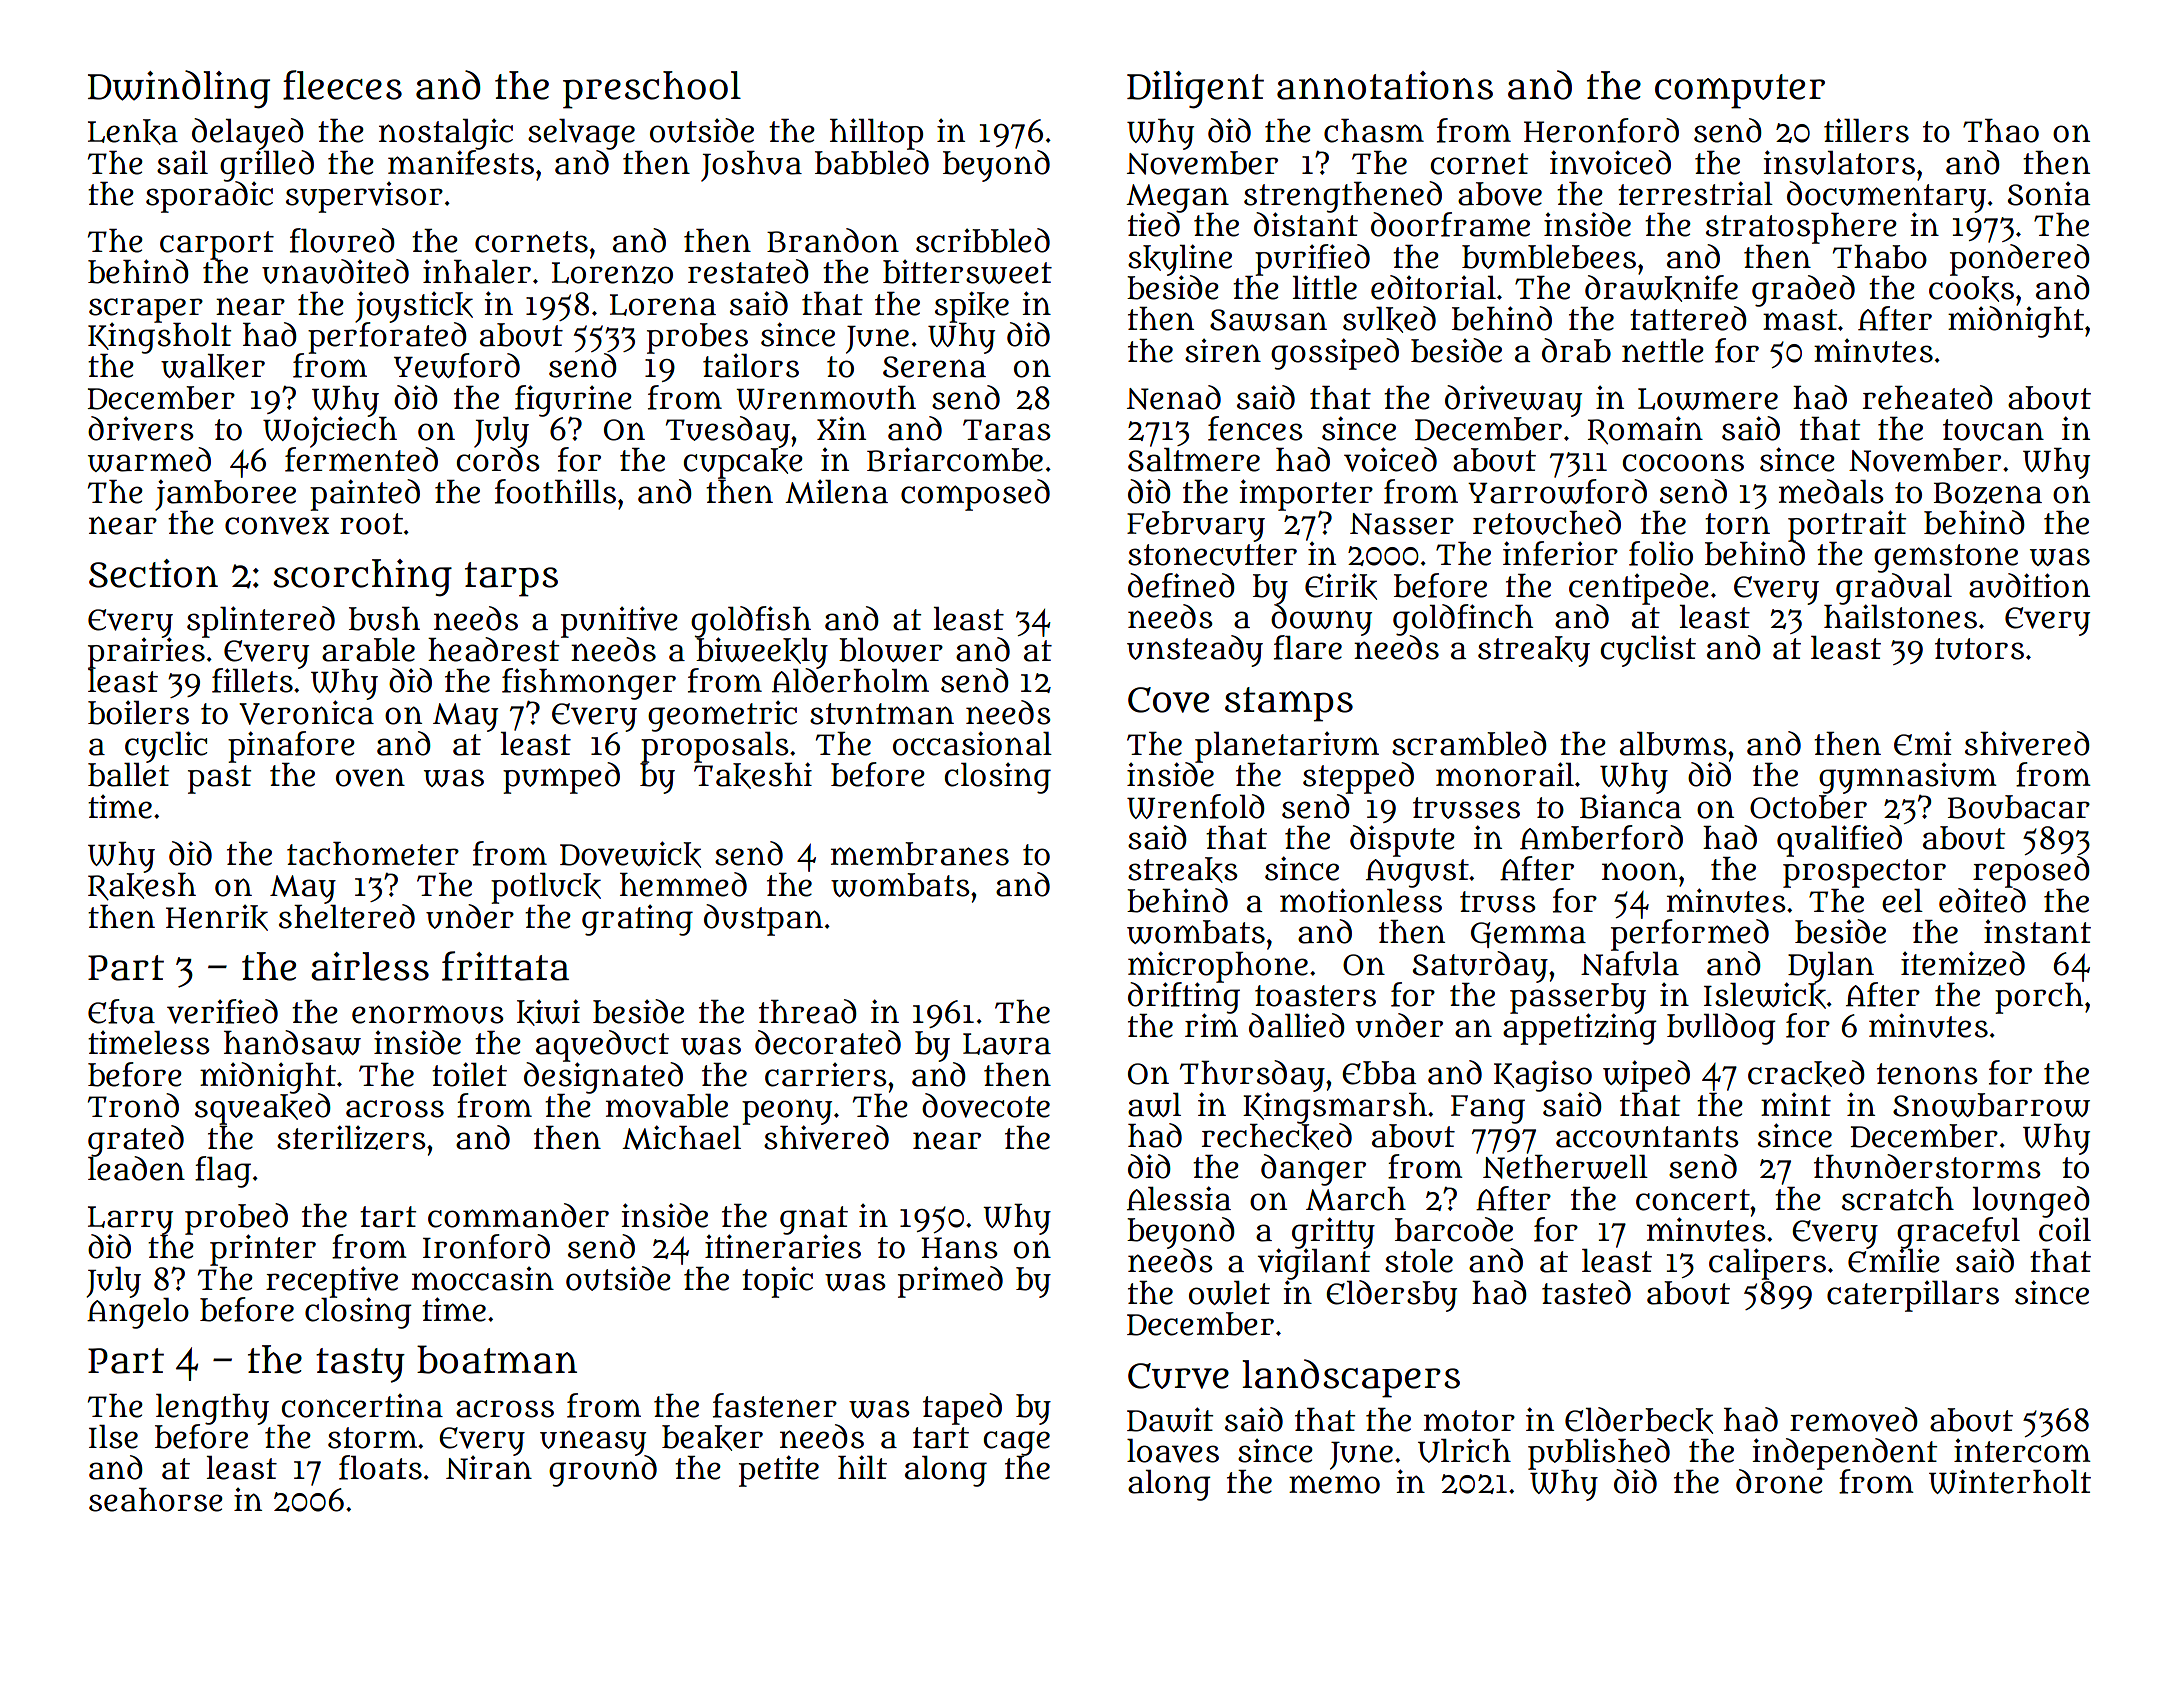 The width and height of the screenshot is (2178, 1683). Describe the element at coordinates (1740, 91) in the screenshot. I see `computer` at that location.
